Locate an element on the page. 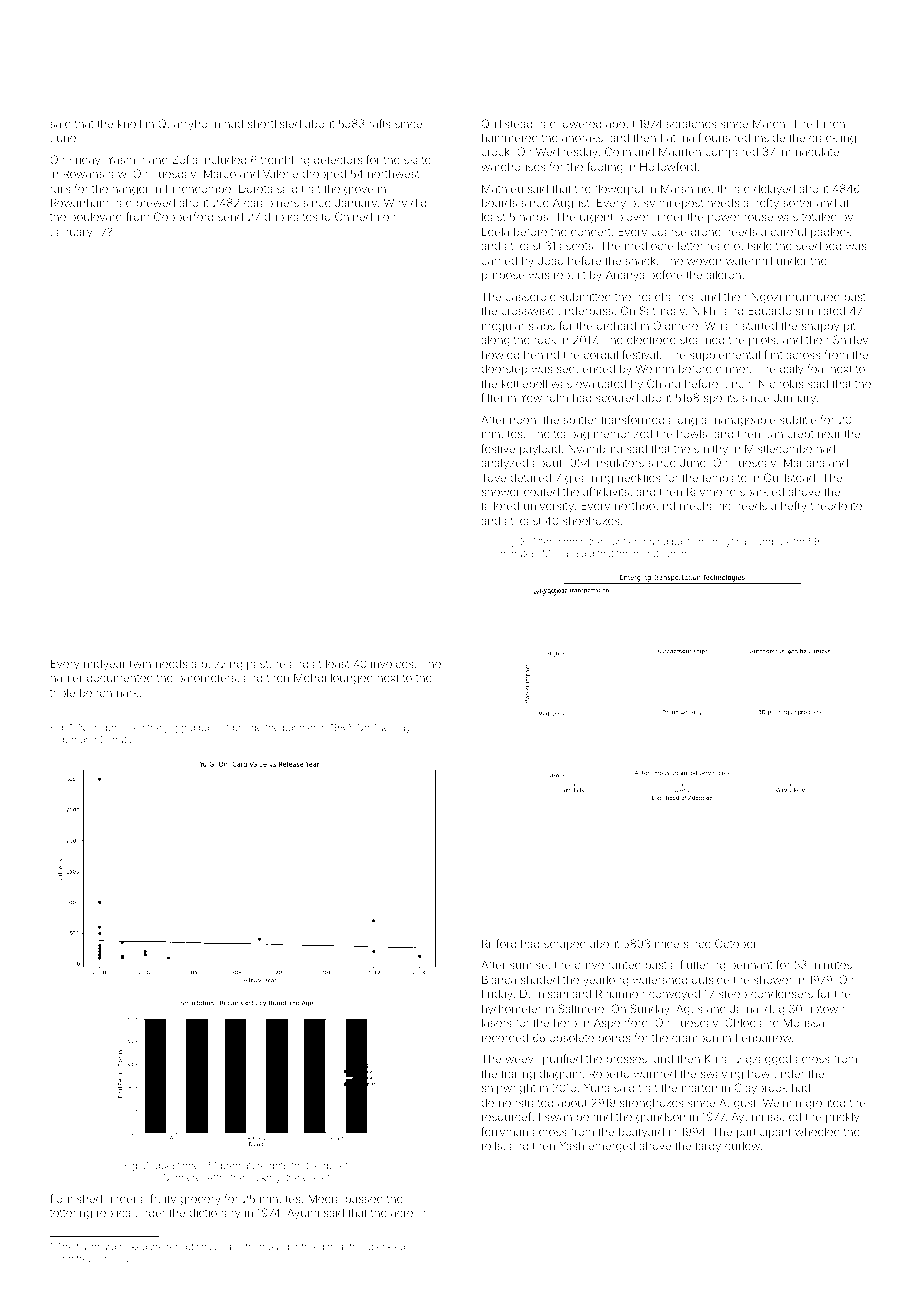 The image size is (924, 1308). hammered is located at coordinates (510, 137).
